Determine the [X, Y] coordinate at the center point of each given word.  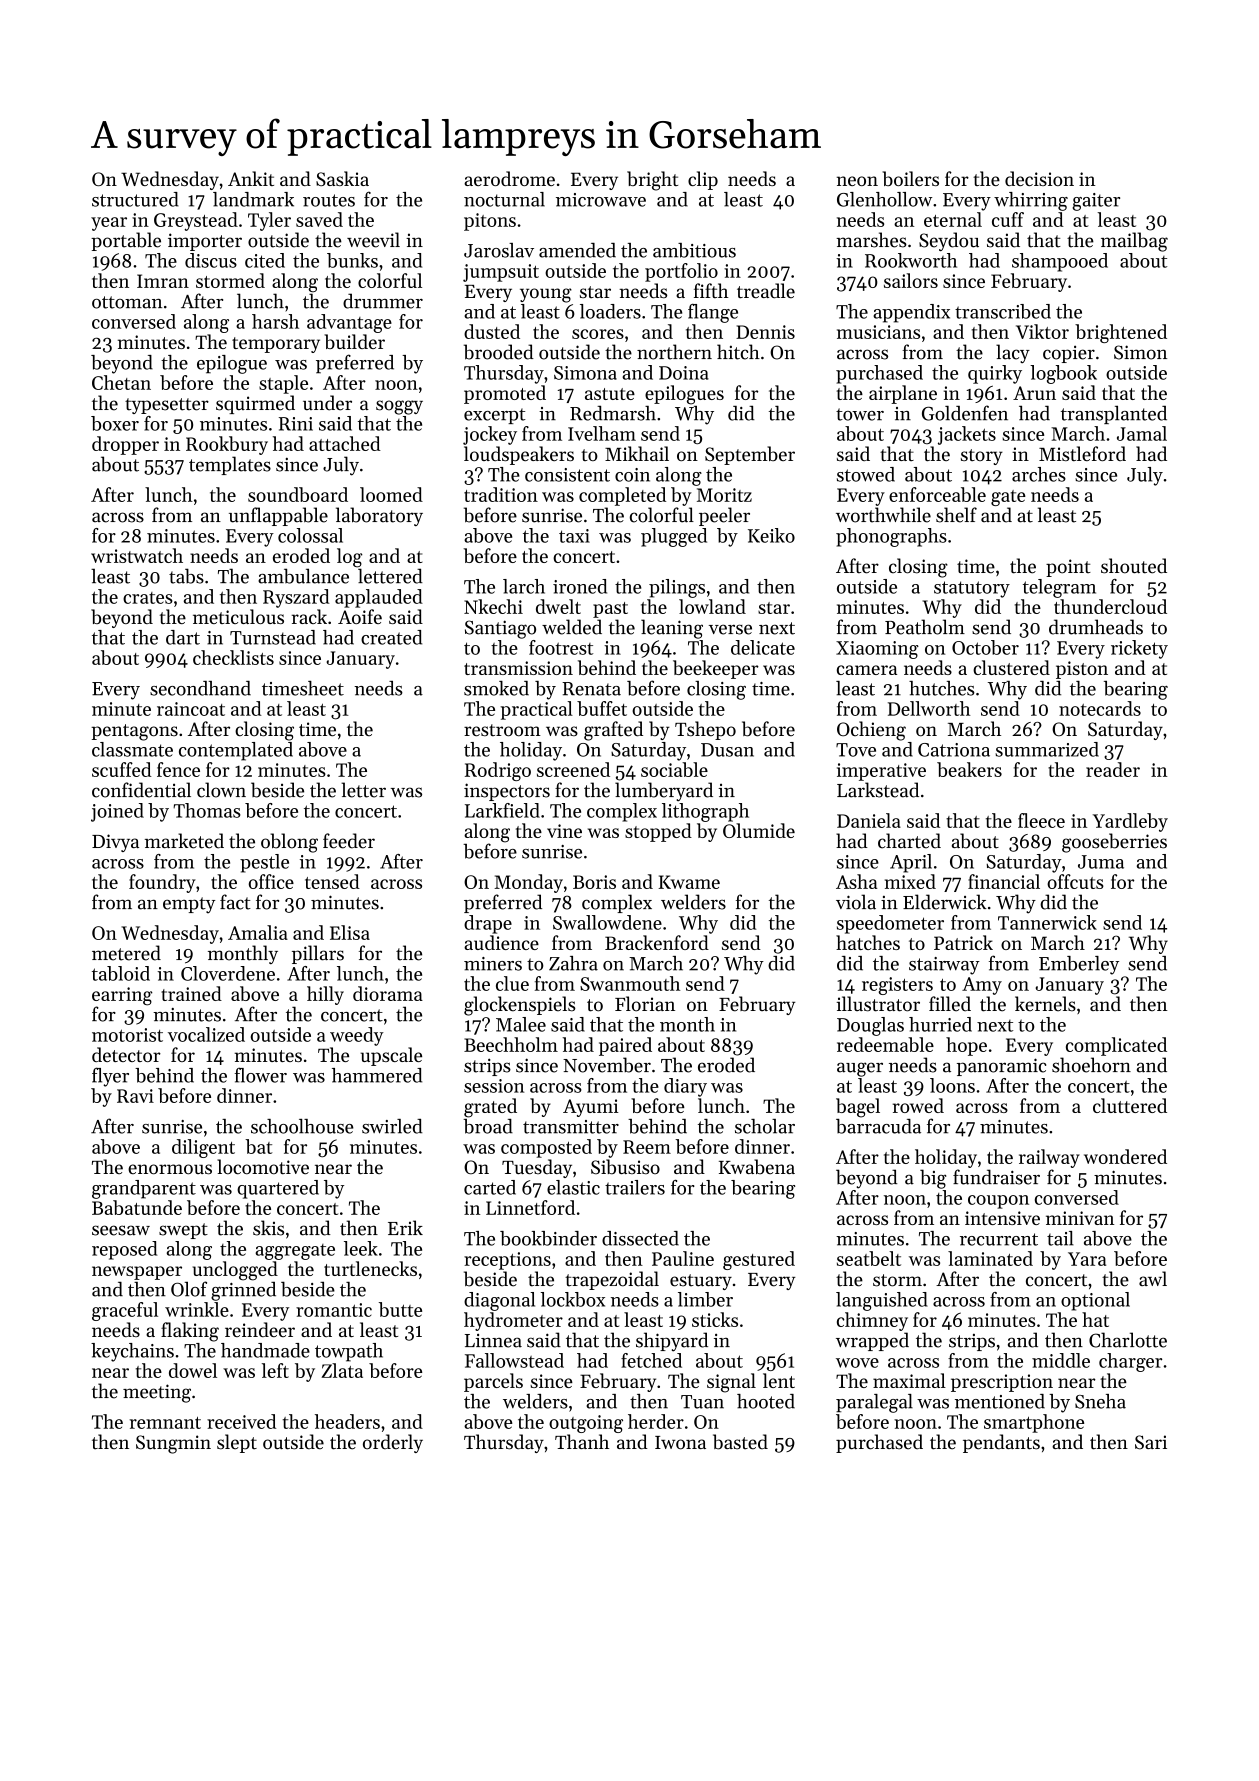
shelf [956, 515]
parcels [493, 1382]
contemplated [236, 751]
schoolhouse [302, 1126]
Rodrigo [498, 771]
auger [860, 1069]
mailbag [1134, 242]
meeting [157, 1393]
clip [703, 180]
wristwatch [137, 555]
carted [490, 1187]
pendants [1001, 1443]
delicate [763, 647]
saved [319, 219]
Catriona [954, 750]
